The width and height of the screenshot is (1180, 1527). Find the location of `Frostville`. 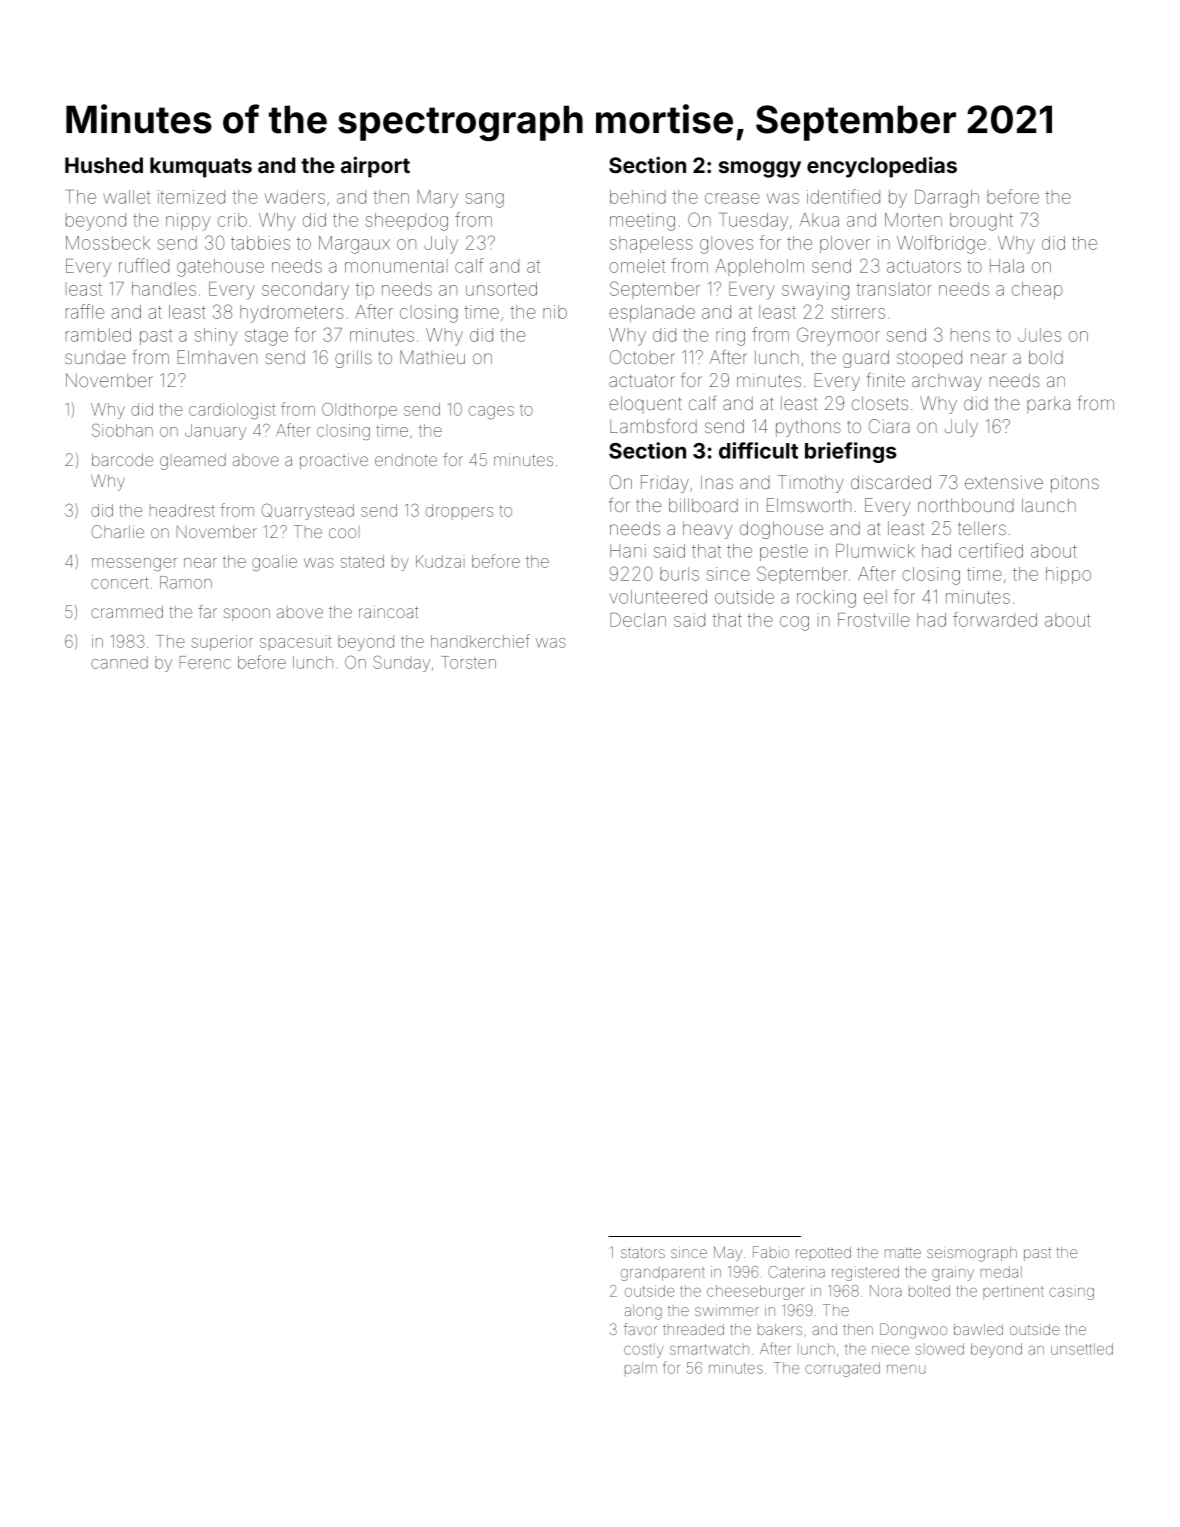

Frostville is located at coordinates (874, 620).
